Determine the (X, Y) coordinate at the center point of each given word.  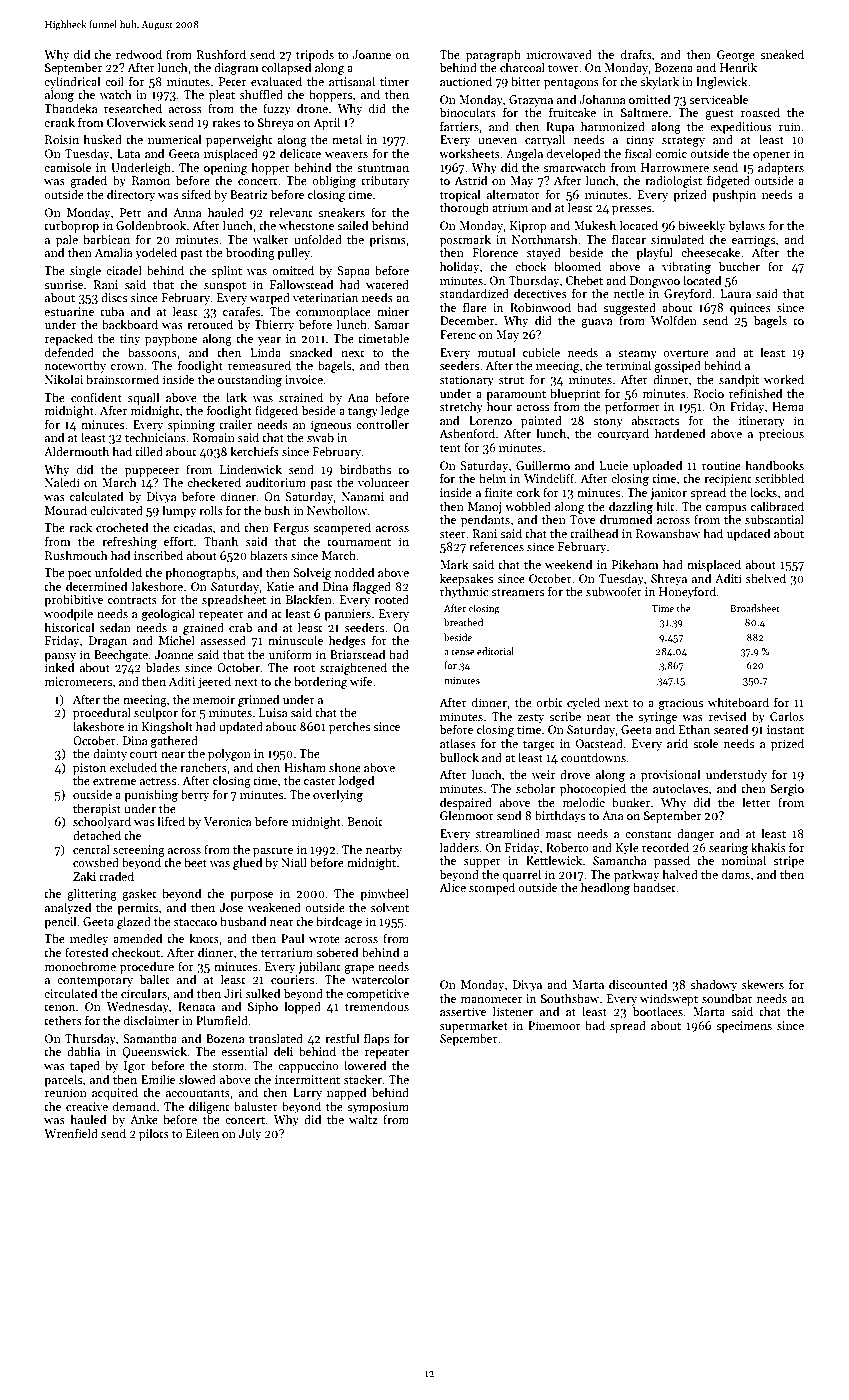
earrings (753, 241)
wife (361, 681)
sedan (115, 627)
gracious (681, 704)
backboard (130, 324)
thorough (464, 208)
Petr (131, 212)
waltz (363, 1119)
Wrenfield (71, 1133)
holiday (460, 267)
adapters (781, 168)
